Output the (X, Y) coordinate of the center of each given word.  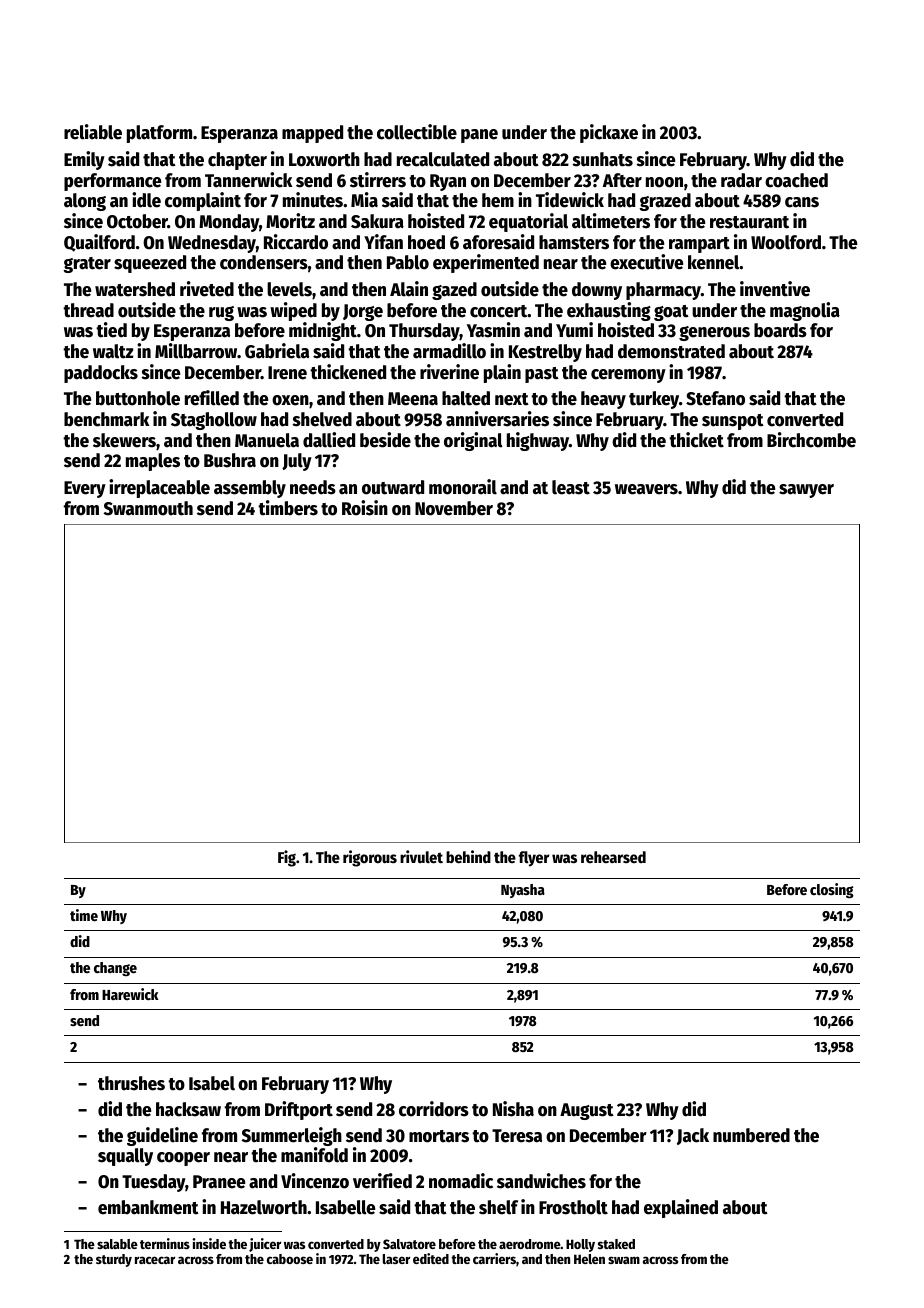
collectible (417, 132)
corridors (434, 1109)
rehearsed (613, 857)
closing (832, 890)
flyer (534, 859)
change (115, 969)
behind (468, 856)
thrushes (131, 1083)
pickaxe (609, 133)
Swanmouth (148, 508)
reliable (93, 132)
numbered (751, 1135)
